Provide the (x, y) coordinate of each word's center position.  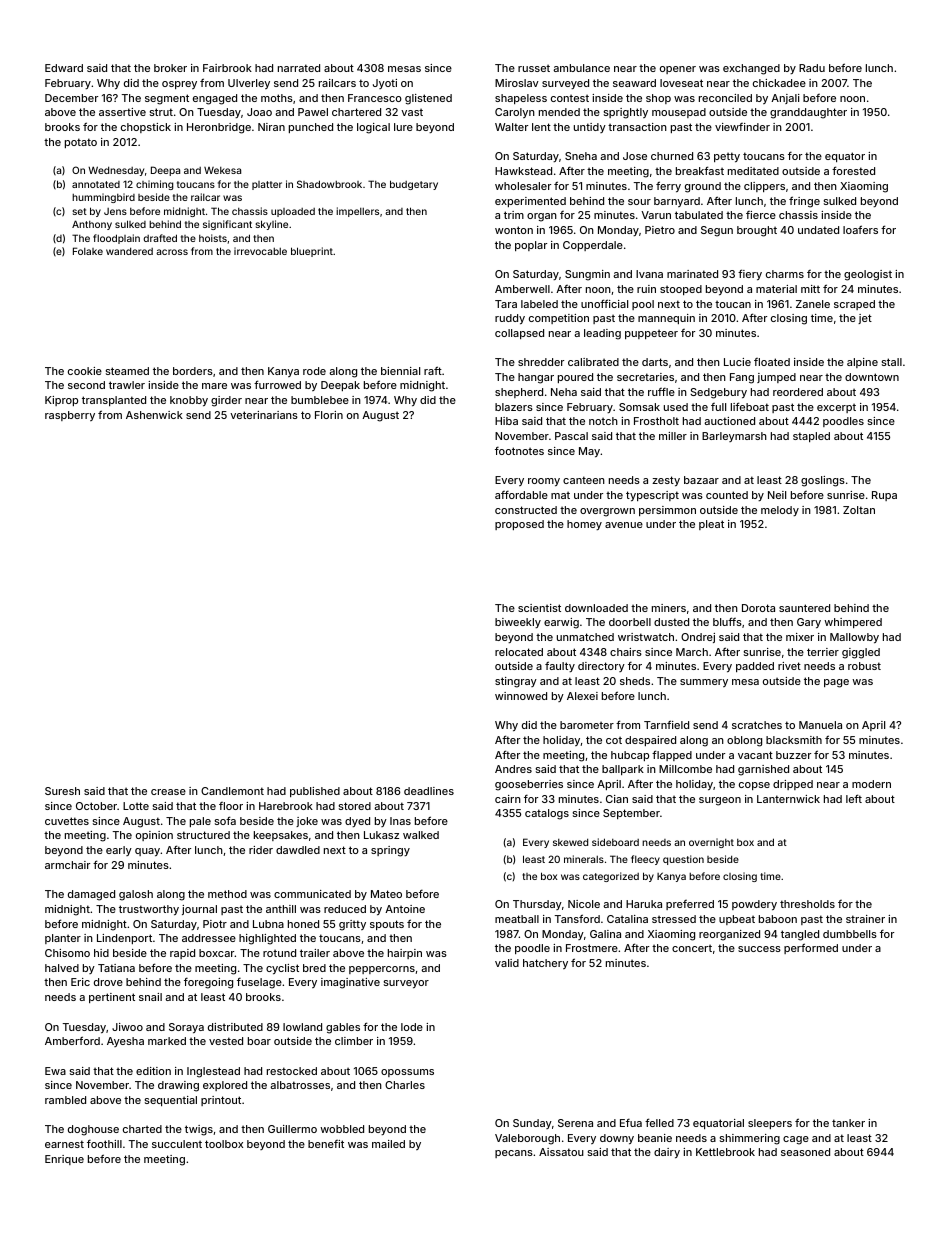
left (854, 798)
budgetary (414, 185)
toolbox (224, 1144)
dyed (357, 822)
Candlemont (232, 791)
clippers (764, 187)
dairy (667, 1153)
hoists (213, 238)
